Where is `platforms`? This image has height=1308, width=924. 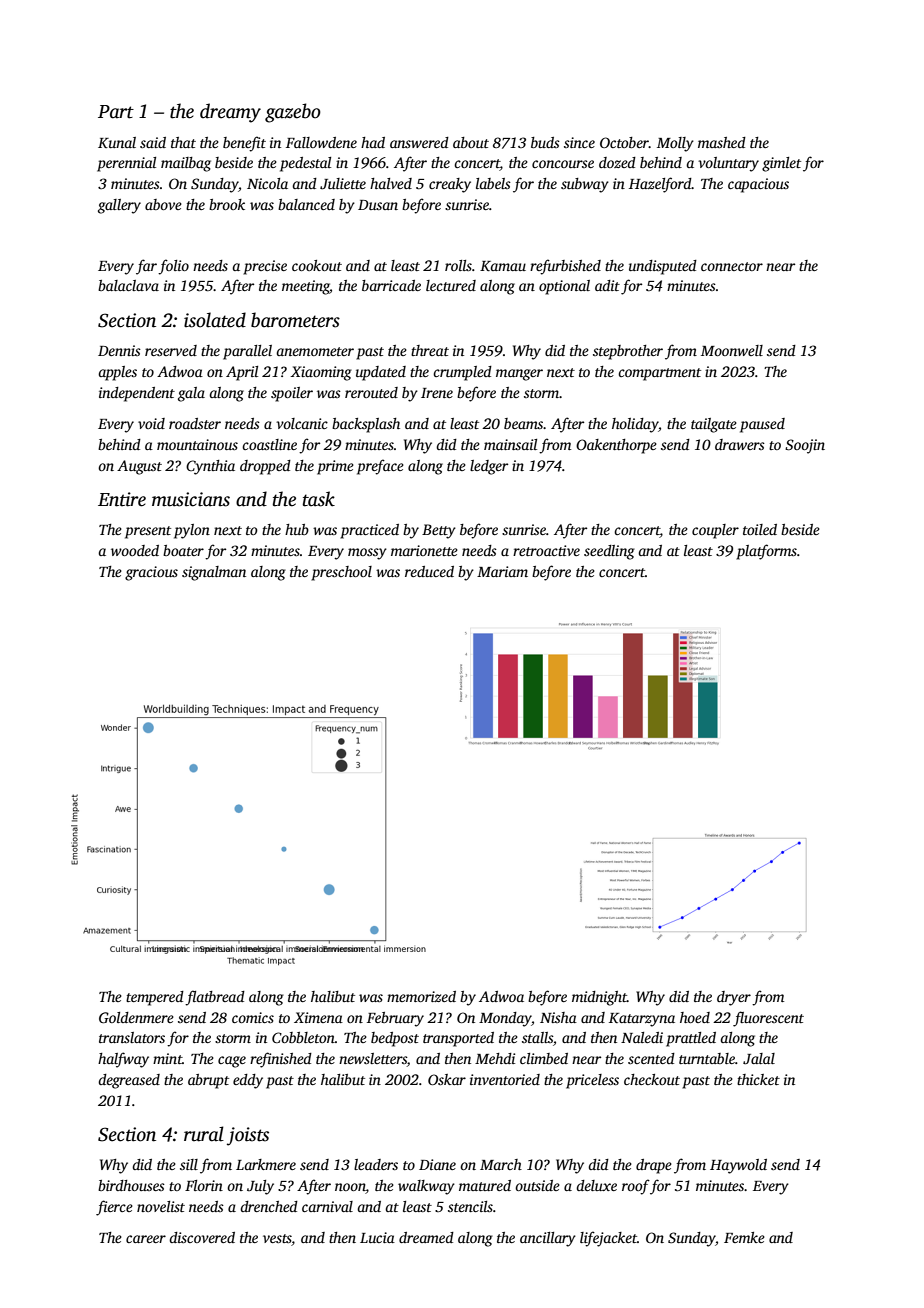 platforms is located at coordinates (766, 552).
